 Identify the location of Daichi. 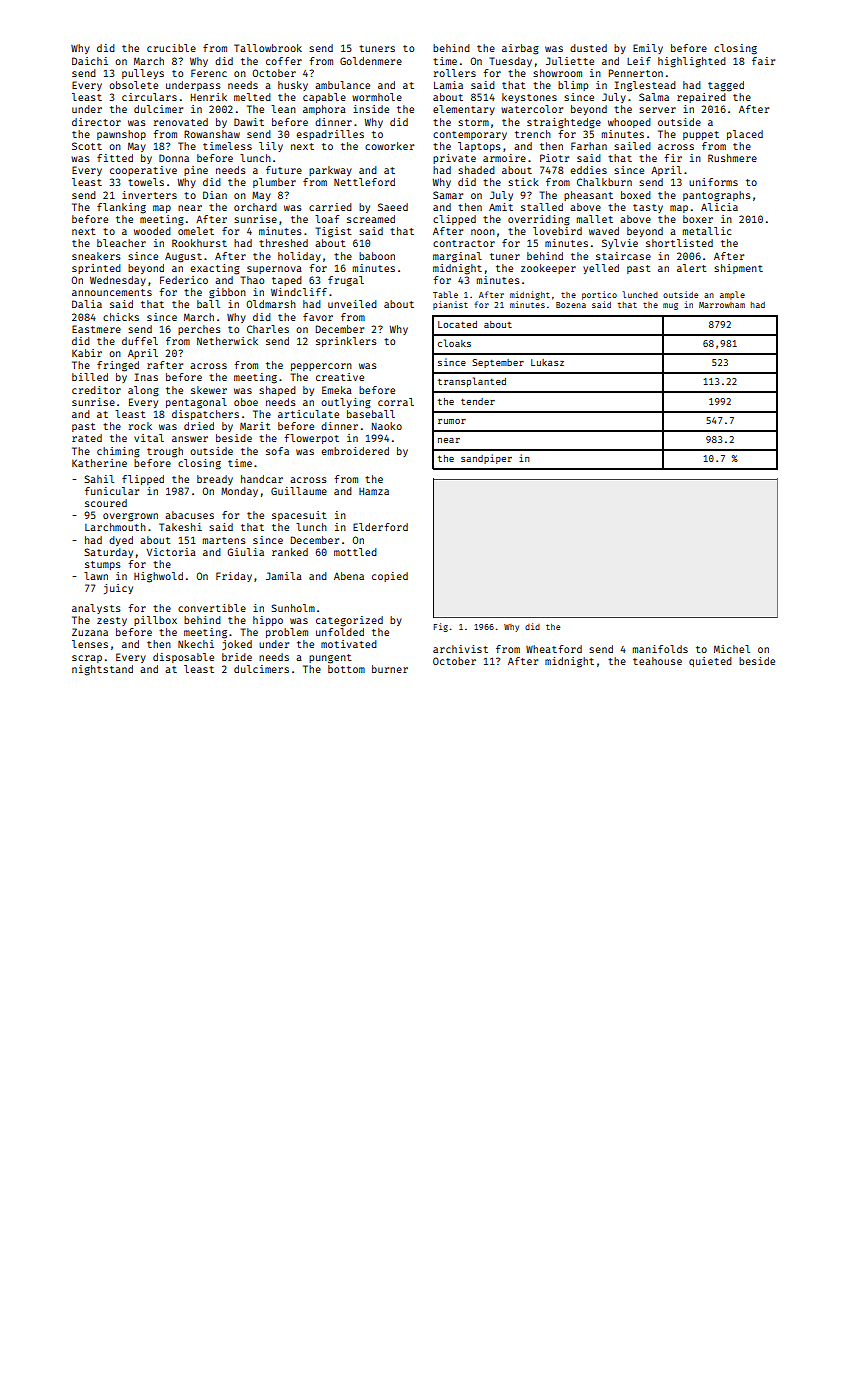
(90, 61).
